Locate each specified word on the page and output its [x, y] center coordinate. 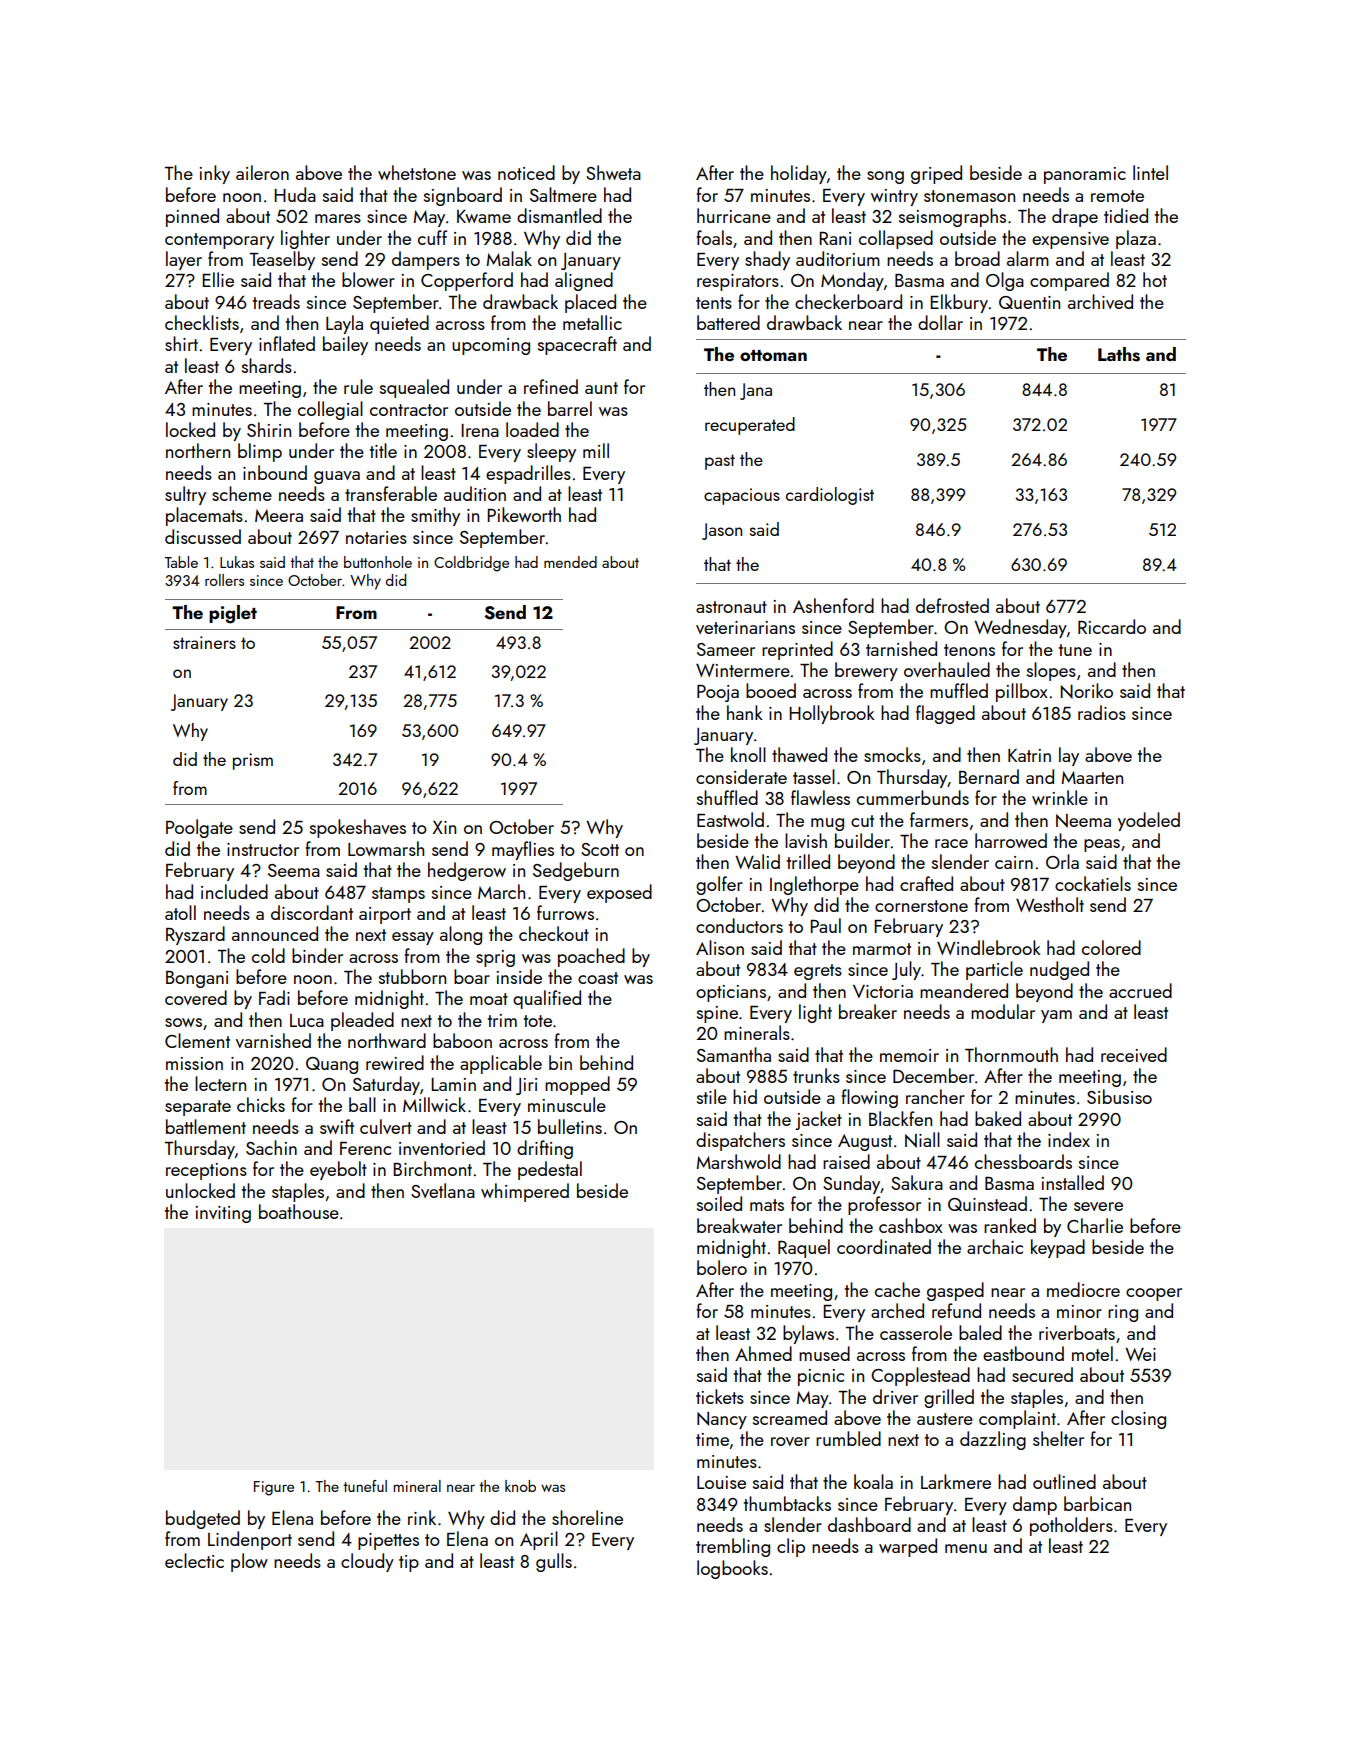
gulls [554, 1562]
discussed [203, 536]
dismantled [559, 215]
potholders [1071, 1526]
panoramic [1085, 175]
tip [409, 1563]
